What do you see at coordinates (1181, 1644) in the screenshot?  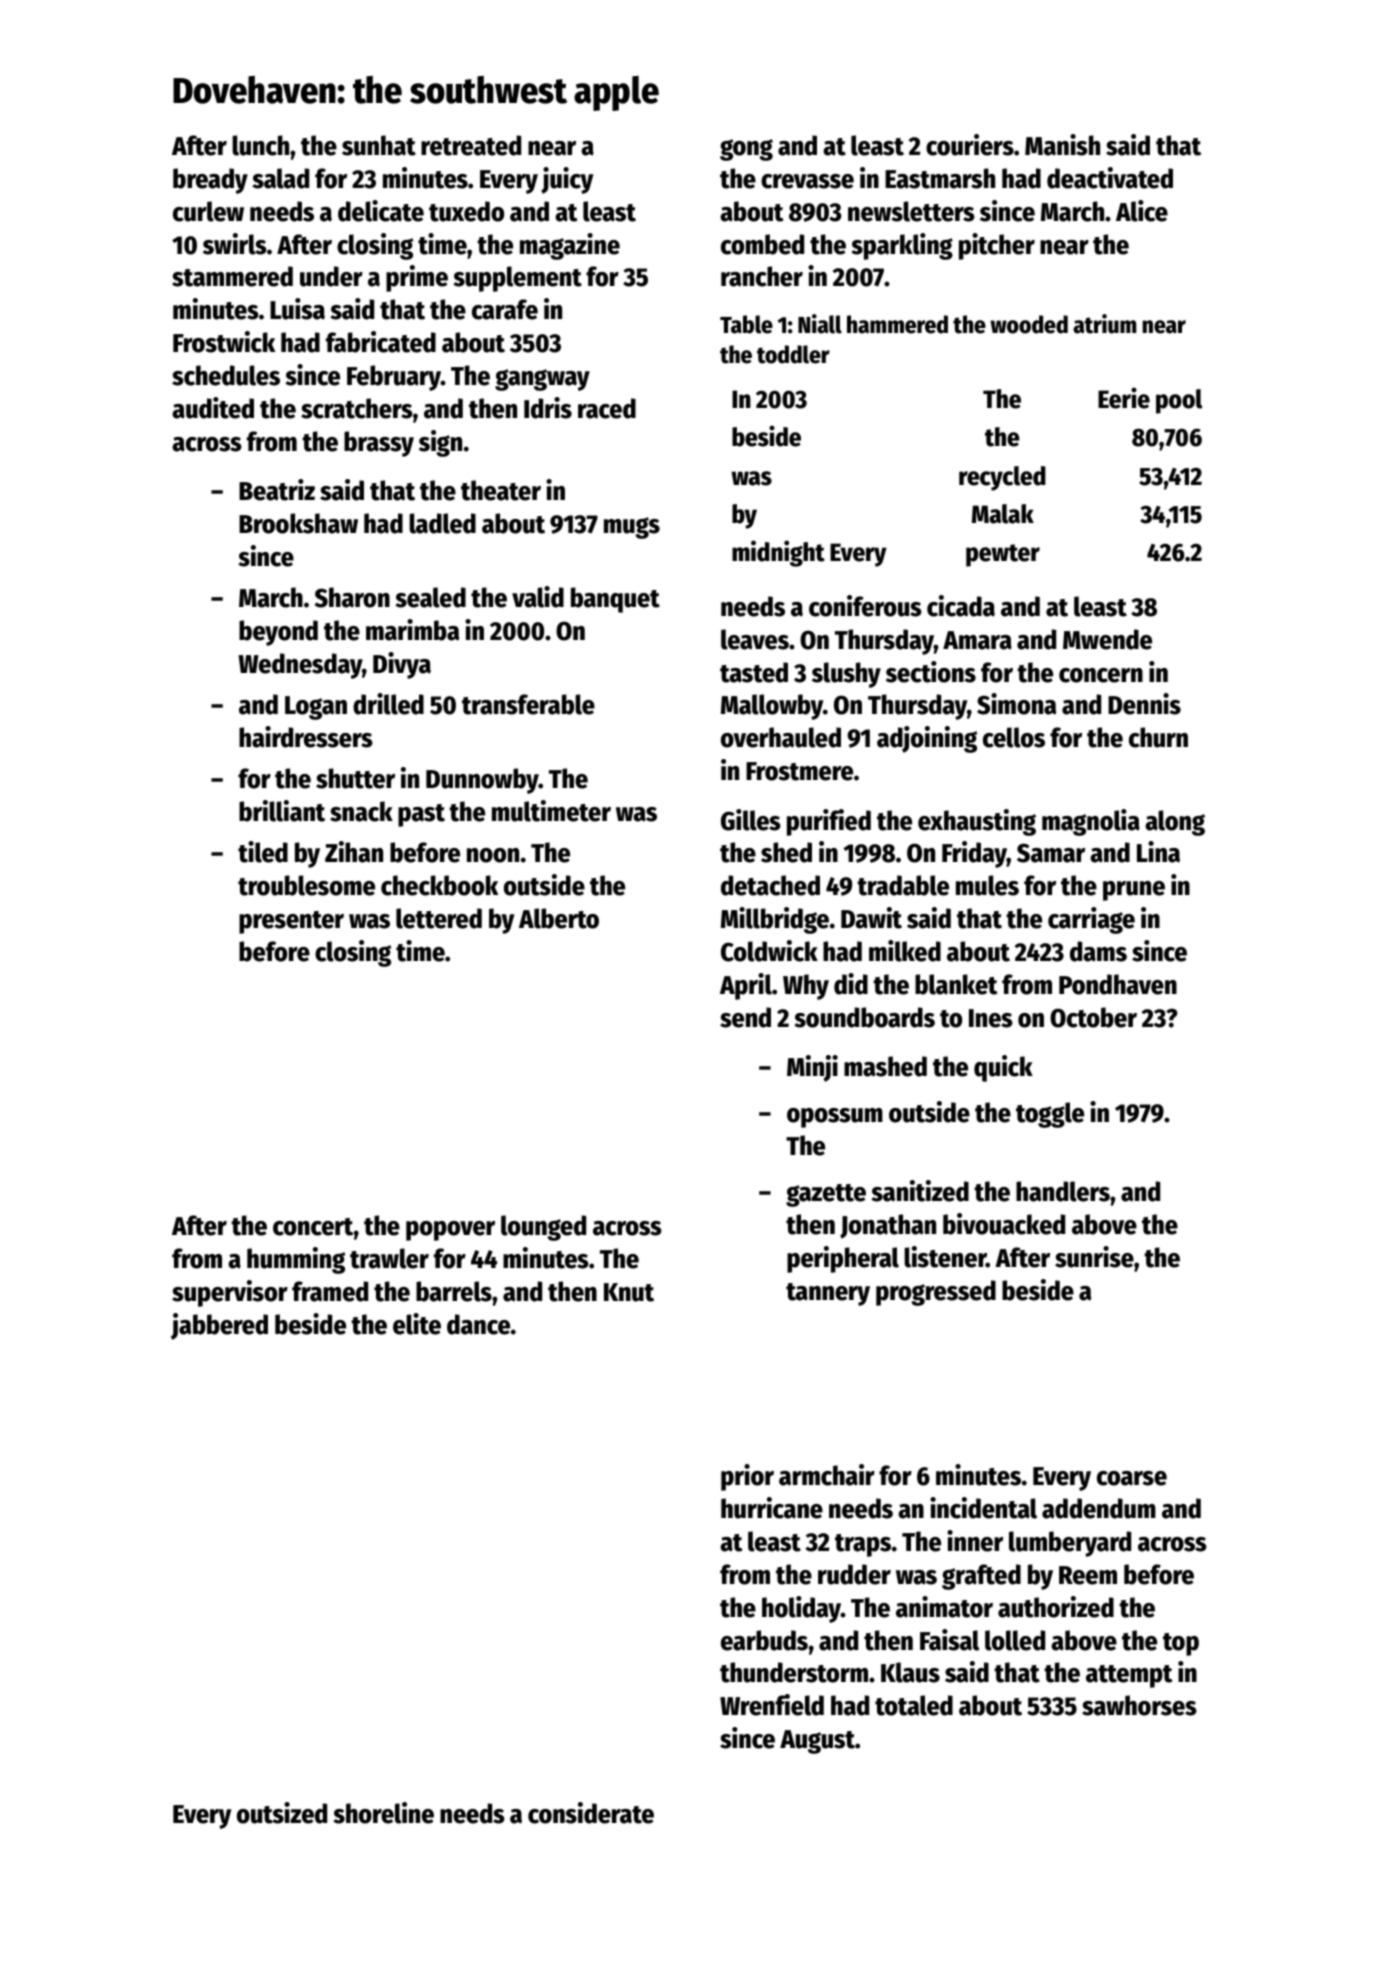 I see `top` at bounding box center [1181, 1644].
